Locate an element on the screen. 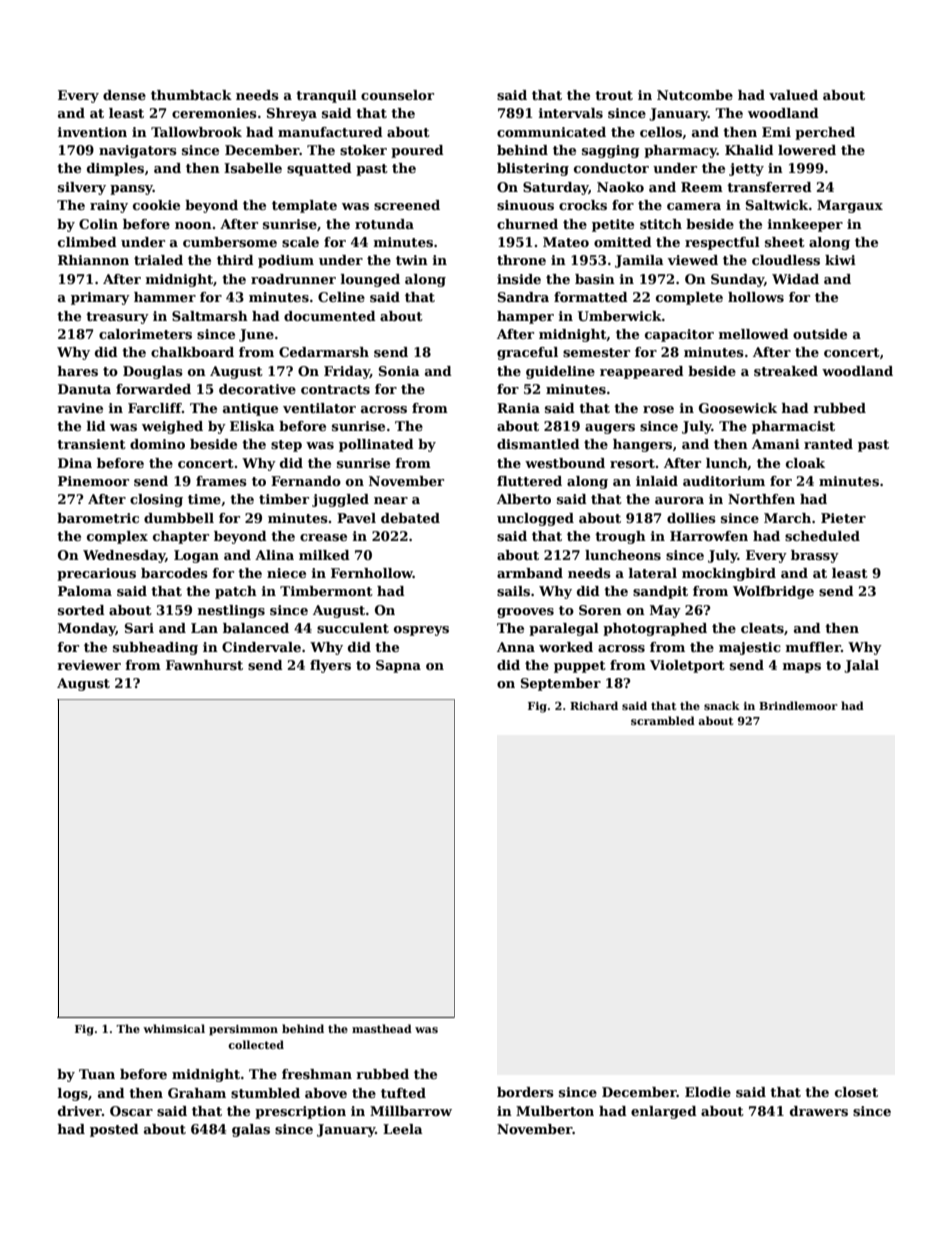 The image size is (952, 1233). Umberwick is located at coordinates (620, 316).
